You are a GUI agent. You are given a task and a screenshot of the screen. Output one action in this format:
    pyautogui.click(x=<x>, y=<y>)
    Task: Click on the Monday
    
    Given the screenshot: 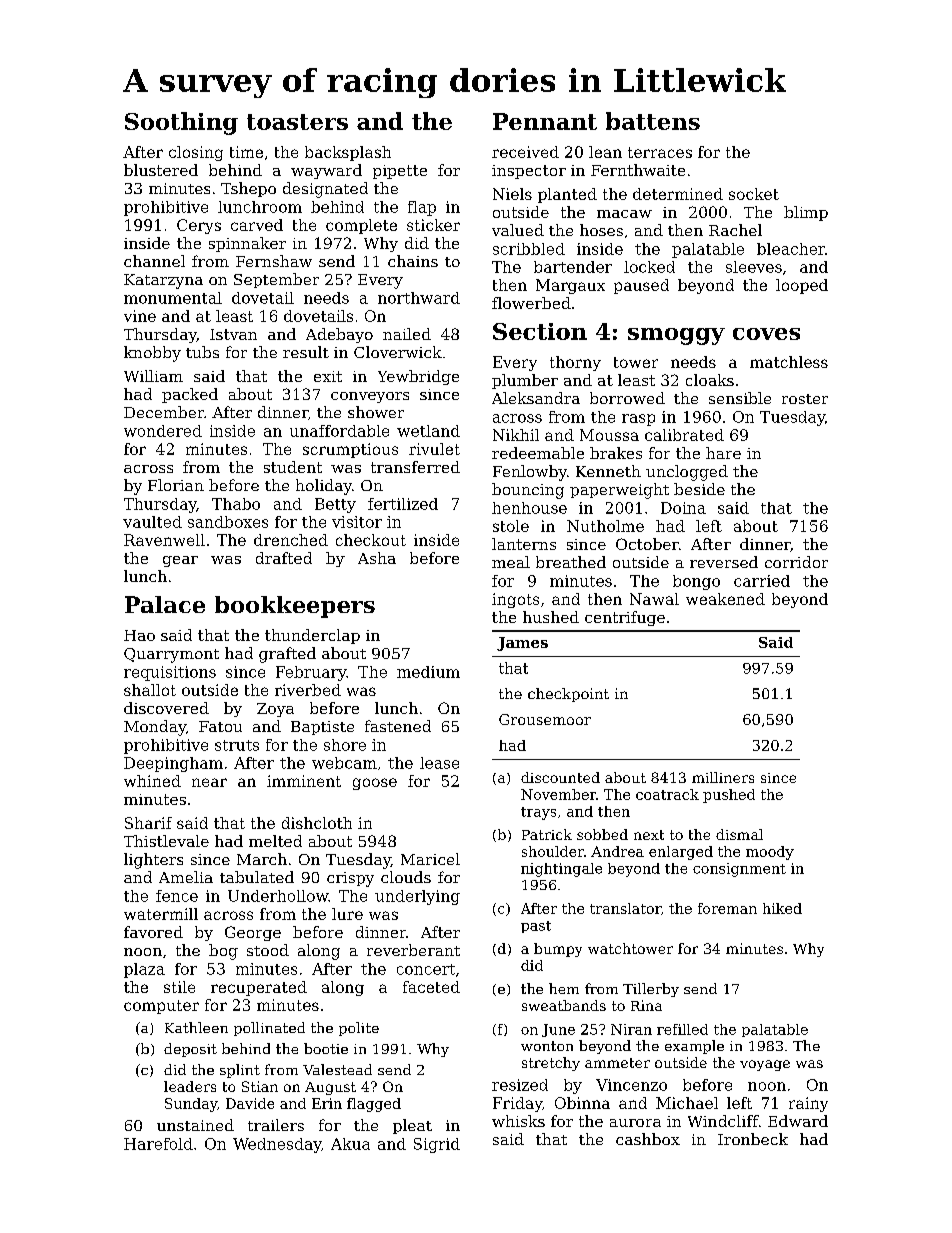 What is the action you would take?
    pyautogui.click(x=155, y=728)
